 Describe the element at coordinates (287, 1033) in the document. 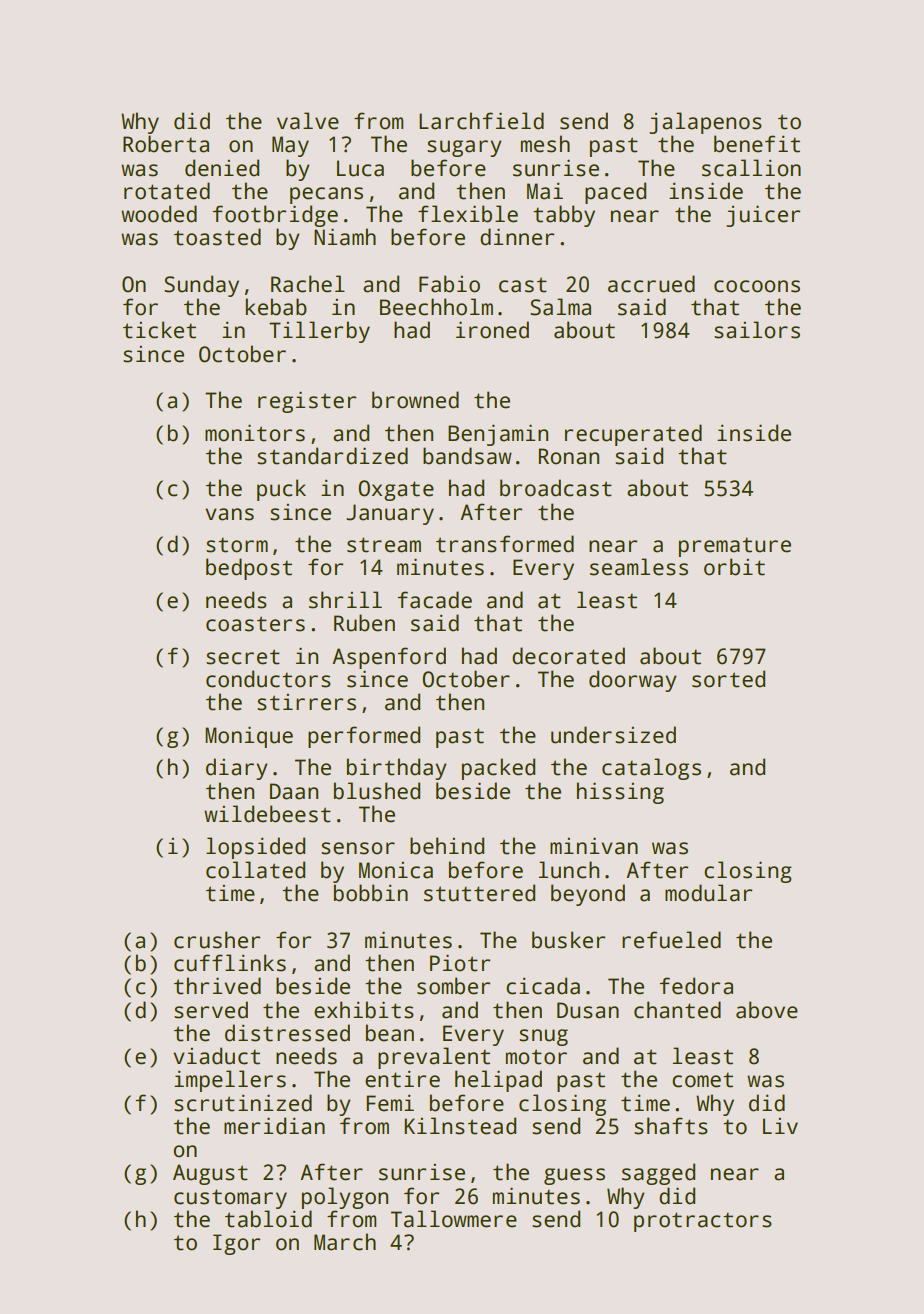

I see `distressed` at that location.
